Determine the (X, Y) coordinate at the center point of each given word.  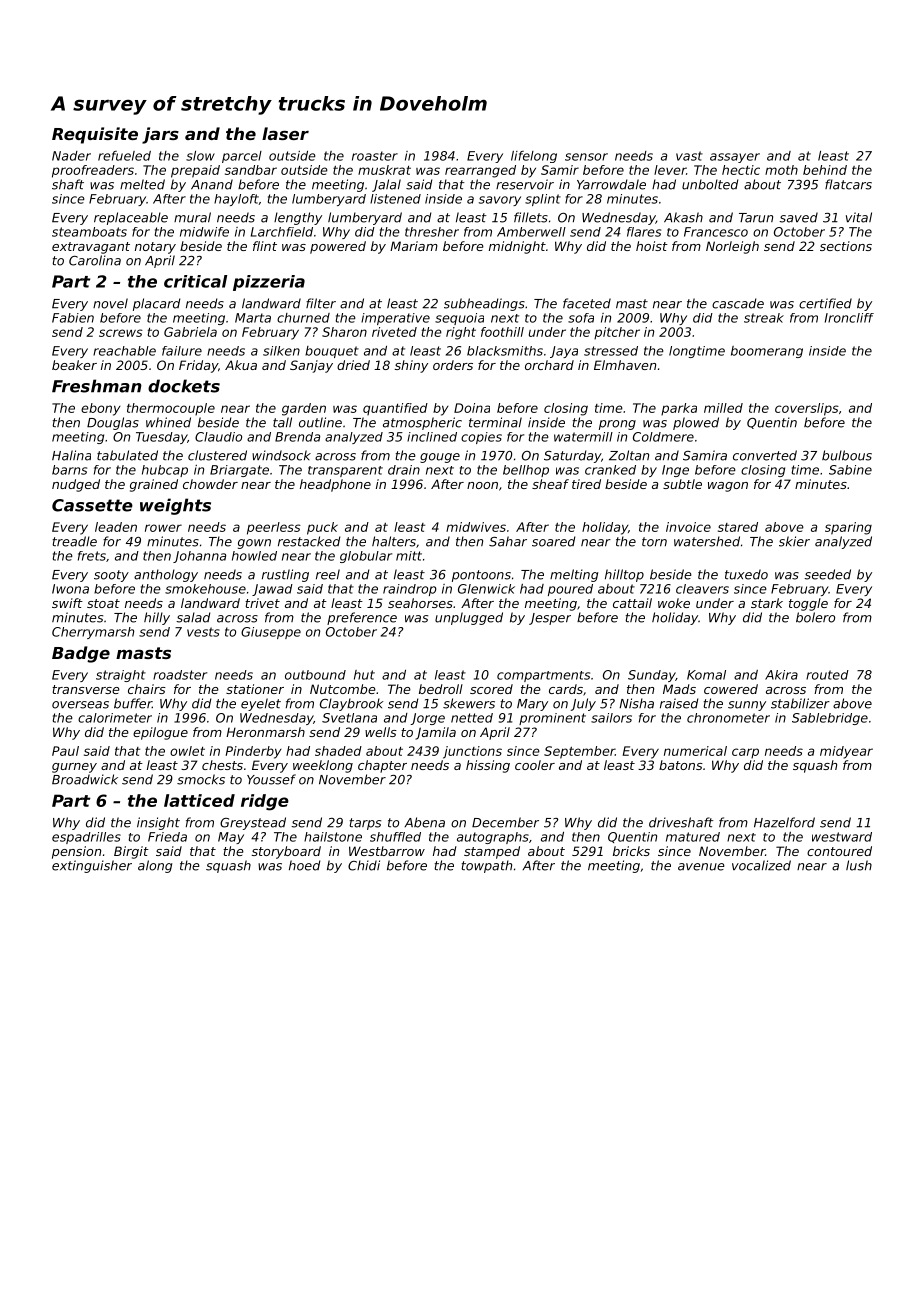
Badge (81, 654)
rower (163, 528)
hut (364, 675)
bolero (815, 617)
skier (794, 541)
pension (76, 852)
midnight (517, 247)
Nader (71, 156)
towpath (486, 866)
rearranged (480, 171)
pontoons (481, 576)
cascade (738, 303)
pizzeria (269, 283)
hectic (741, 170)
